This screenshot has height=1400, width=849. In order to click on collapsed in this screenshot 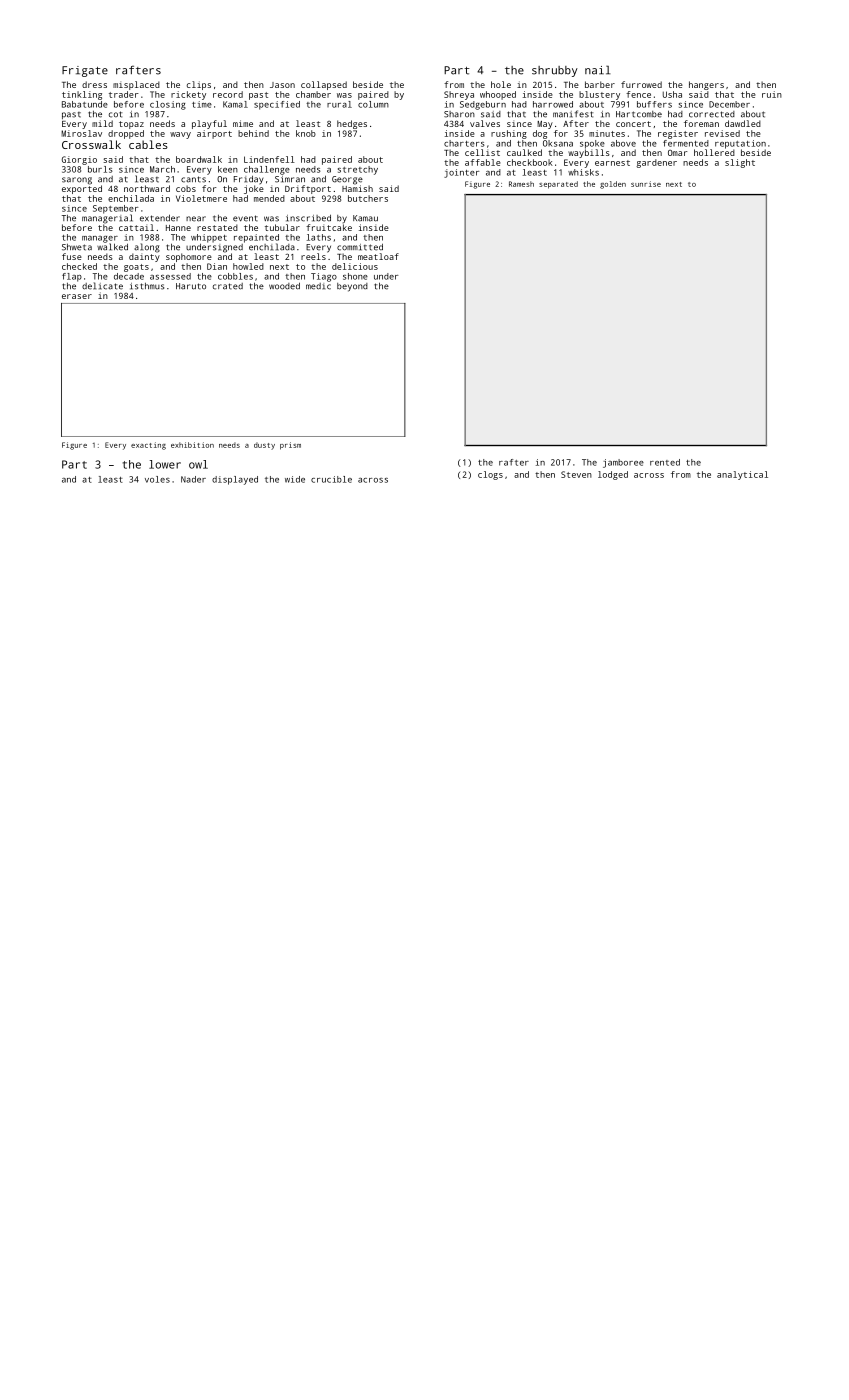, I will do `click(324, 85)`.
